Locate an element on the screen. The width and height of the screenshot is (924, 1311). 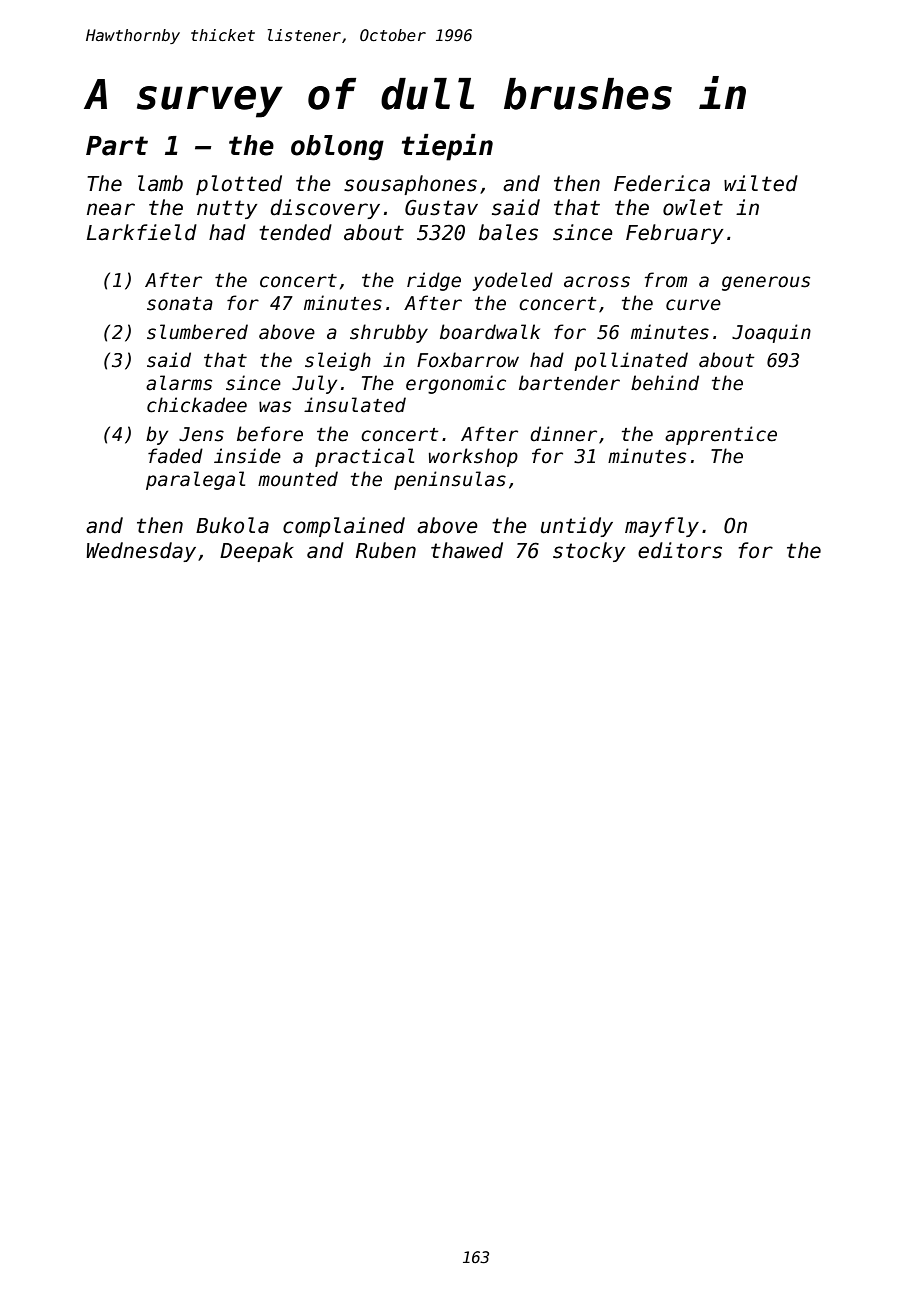
slumbered is located at coordinates (197, 332).
